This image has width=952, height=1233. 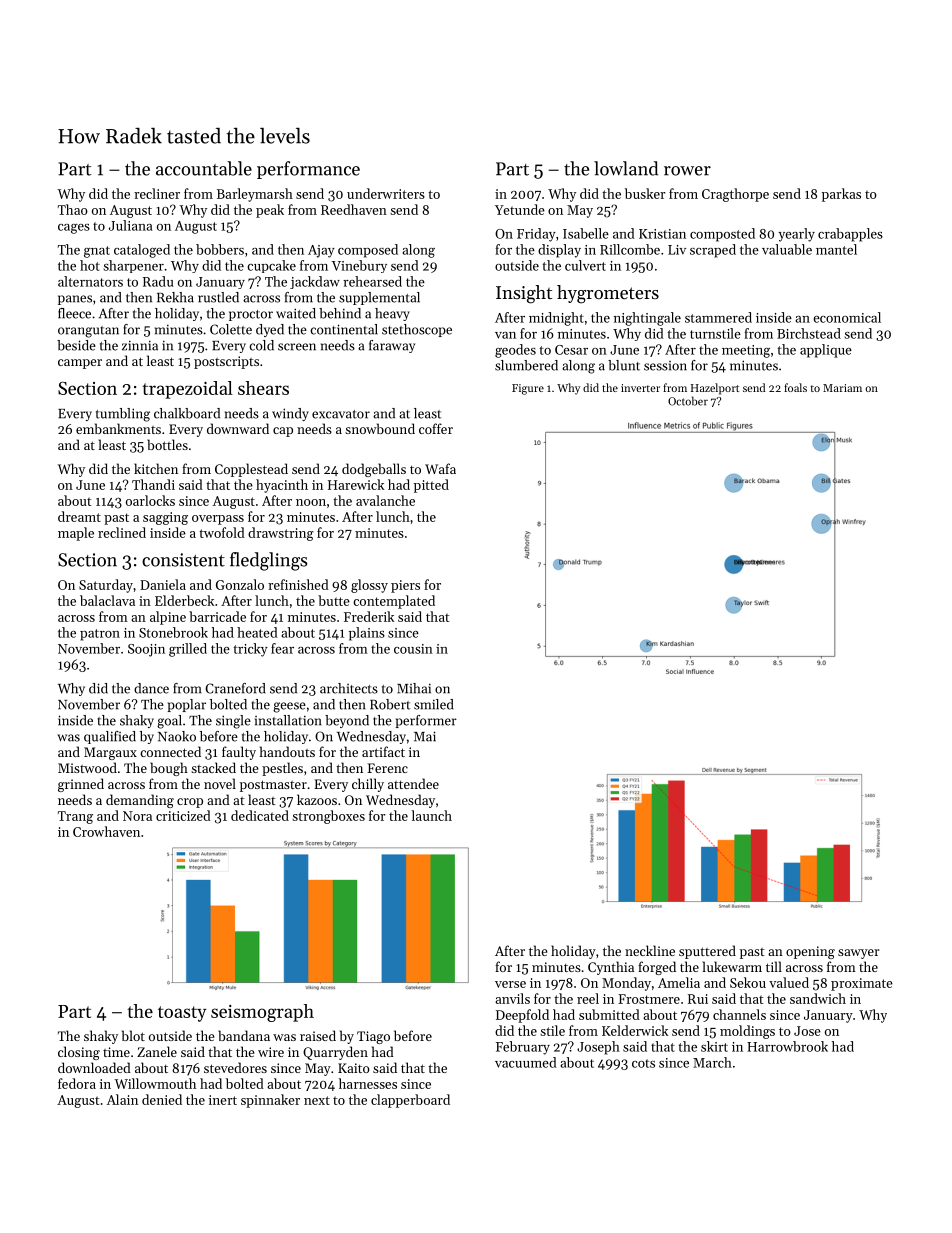 What do you see at coordinates (510, 984) in the image?
I see `verse` at bounding box center [510, 984].
